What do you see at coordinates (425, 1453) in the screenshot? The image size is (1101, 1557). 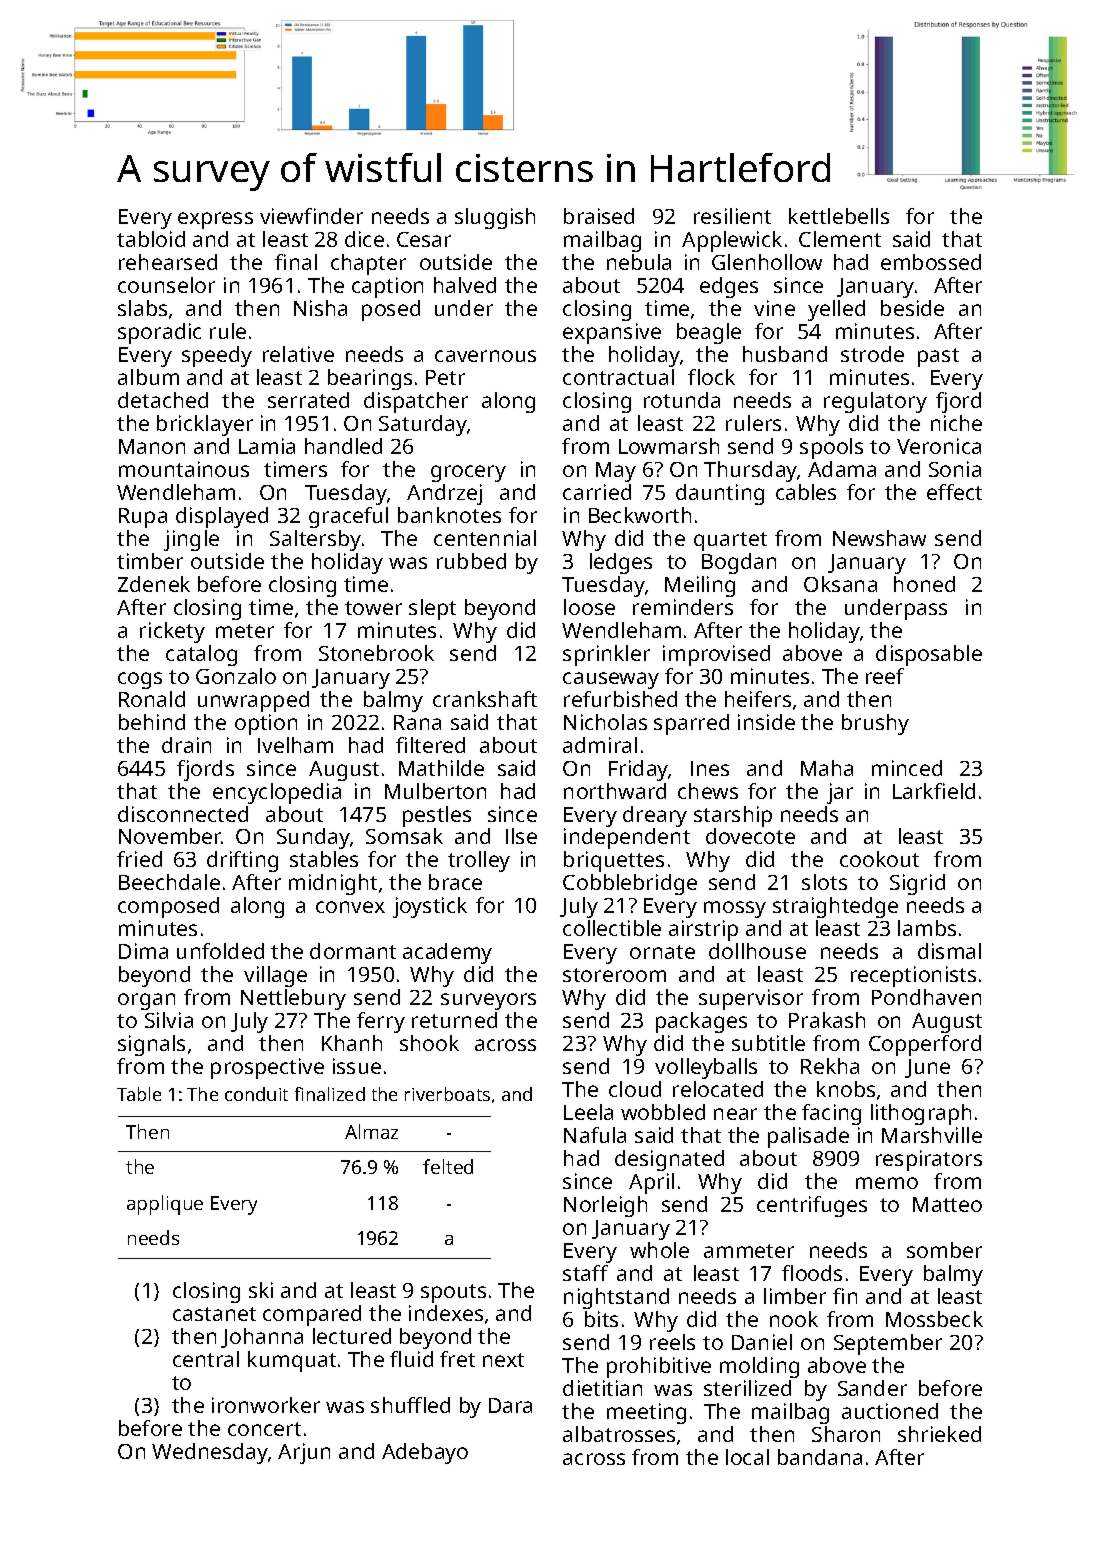 I see `Adebayo` at bounding box center [425, 1453].
